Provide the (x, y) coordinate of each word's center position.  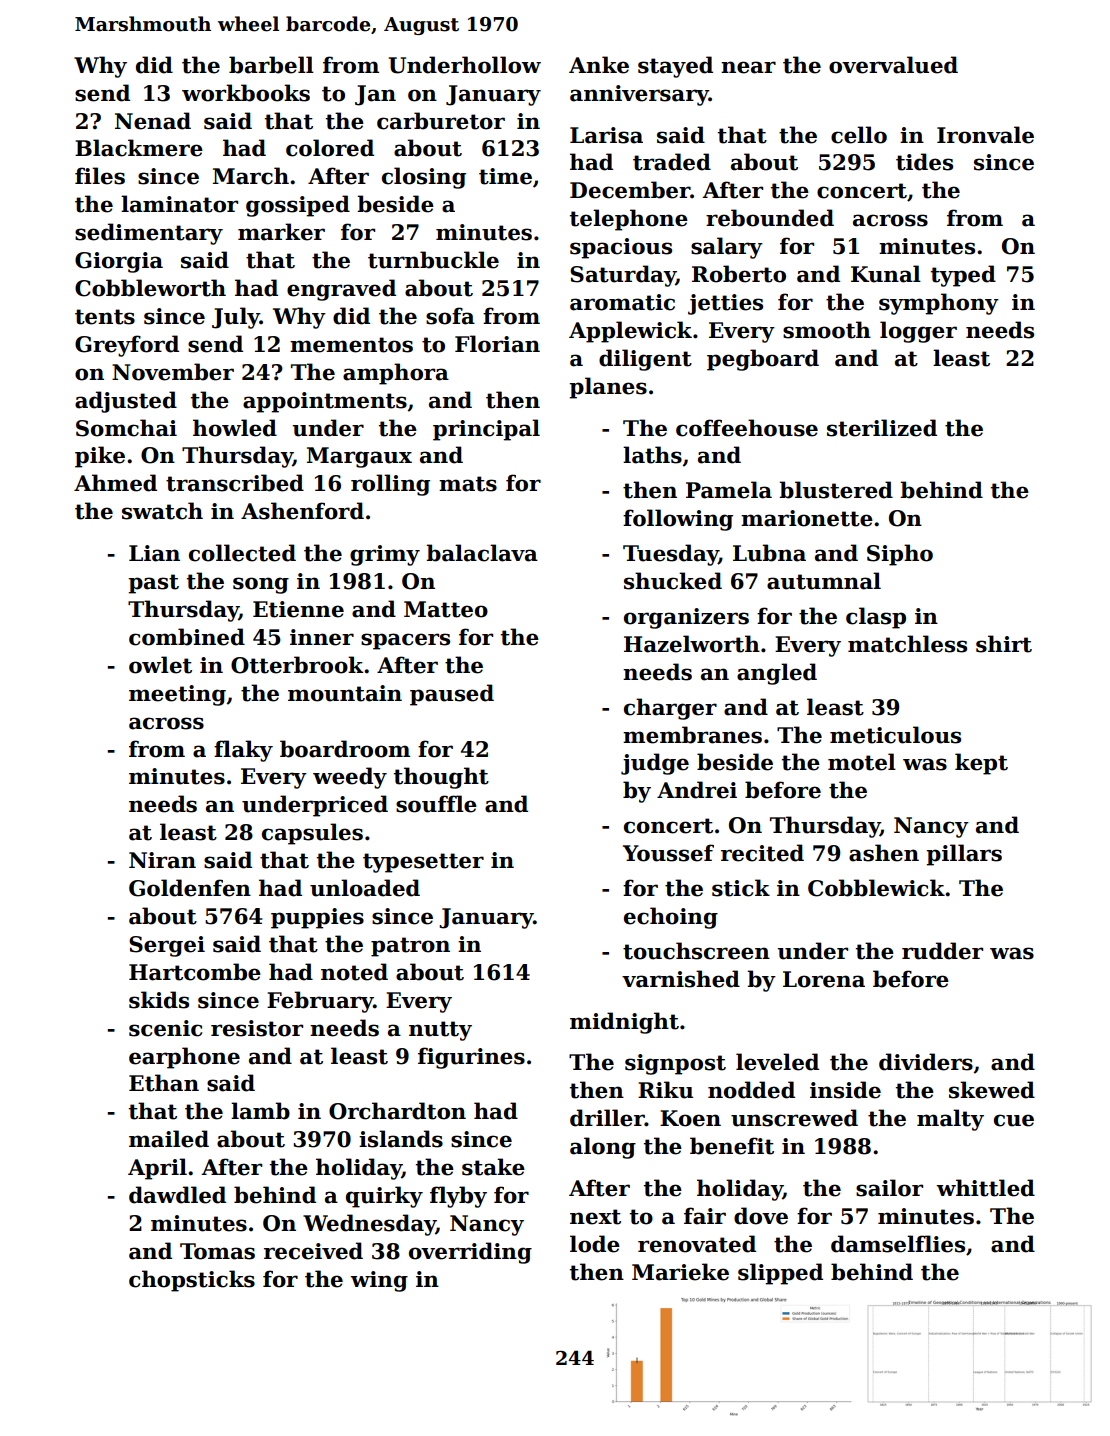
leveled (777, 1062)
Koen (690, 1118)
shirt (1004, 644)
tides (924, 162)
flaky (243, 751)
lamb (260, 1111)
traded (672, 162)
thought (441, 778)
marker (281, 232)
